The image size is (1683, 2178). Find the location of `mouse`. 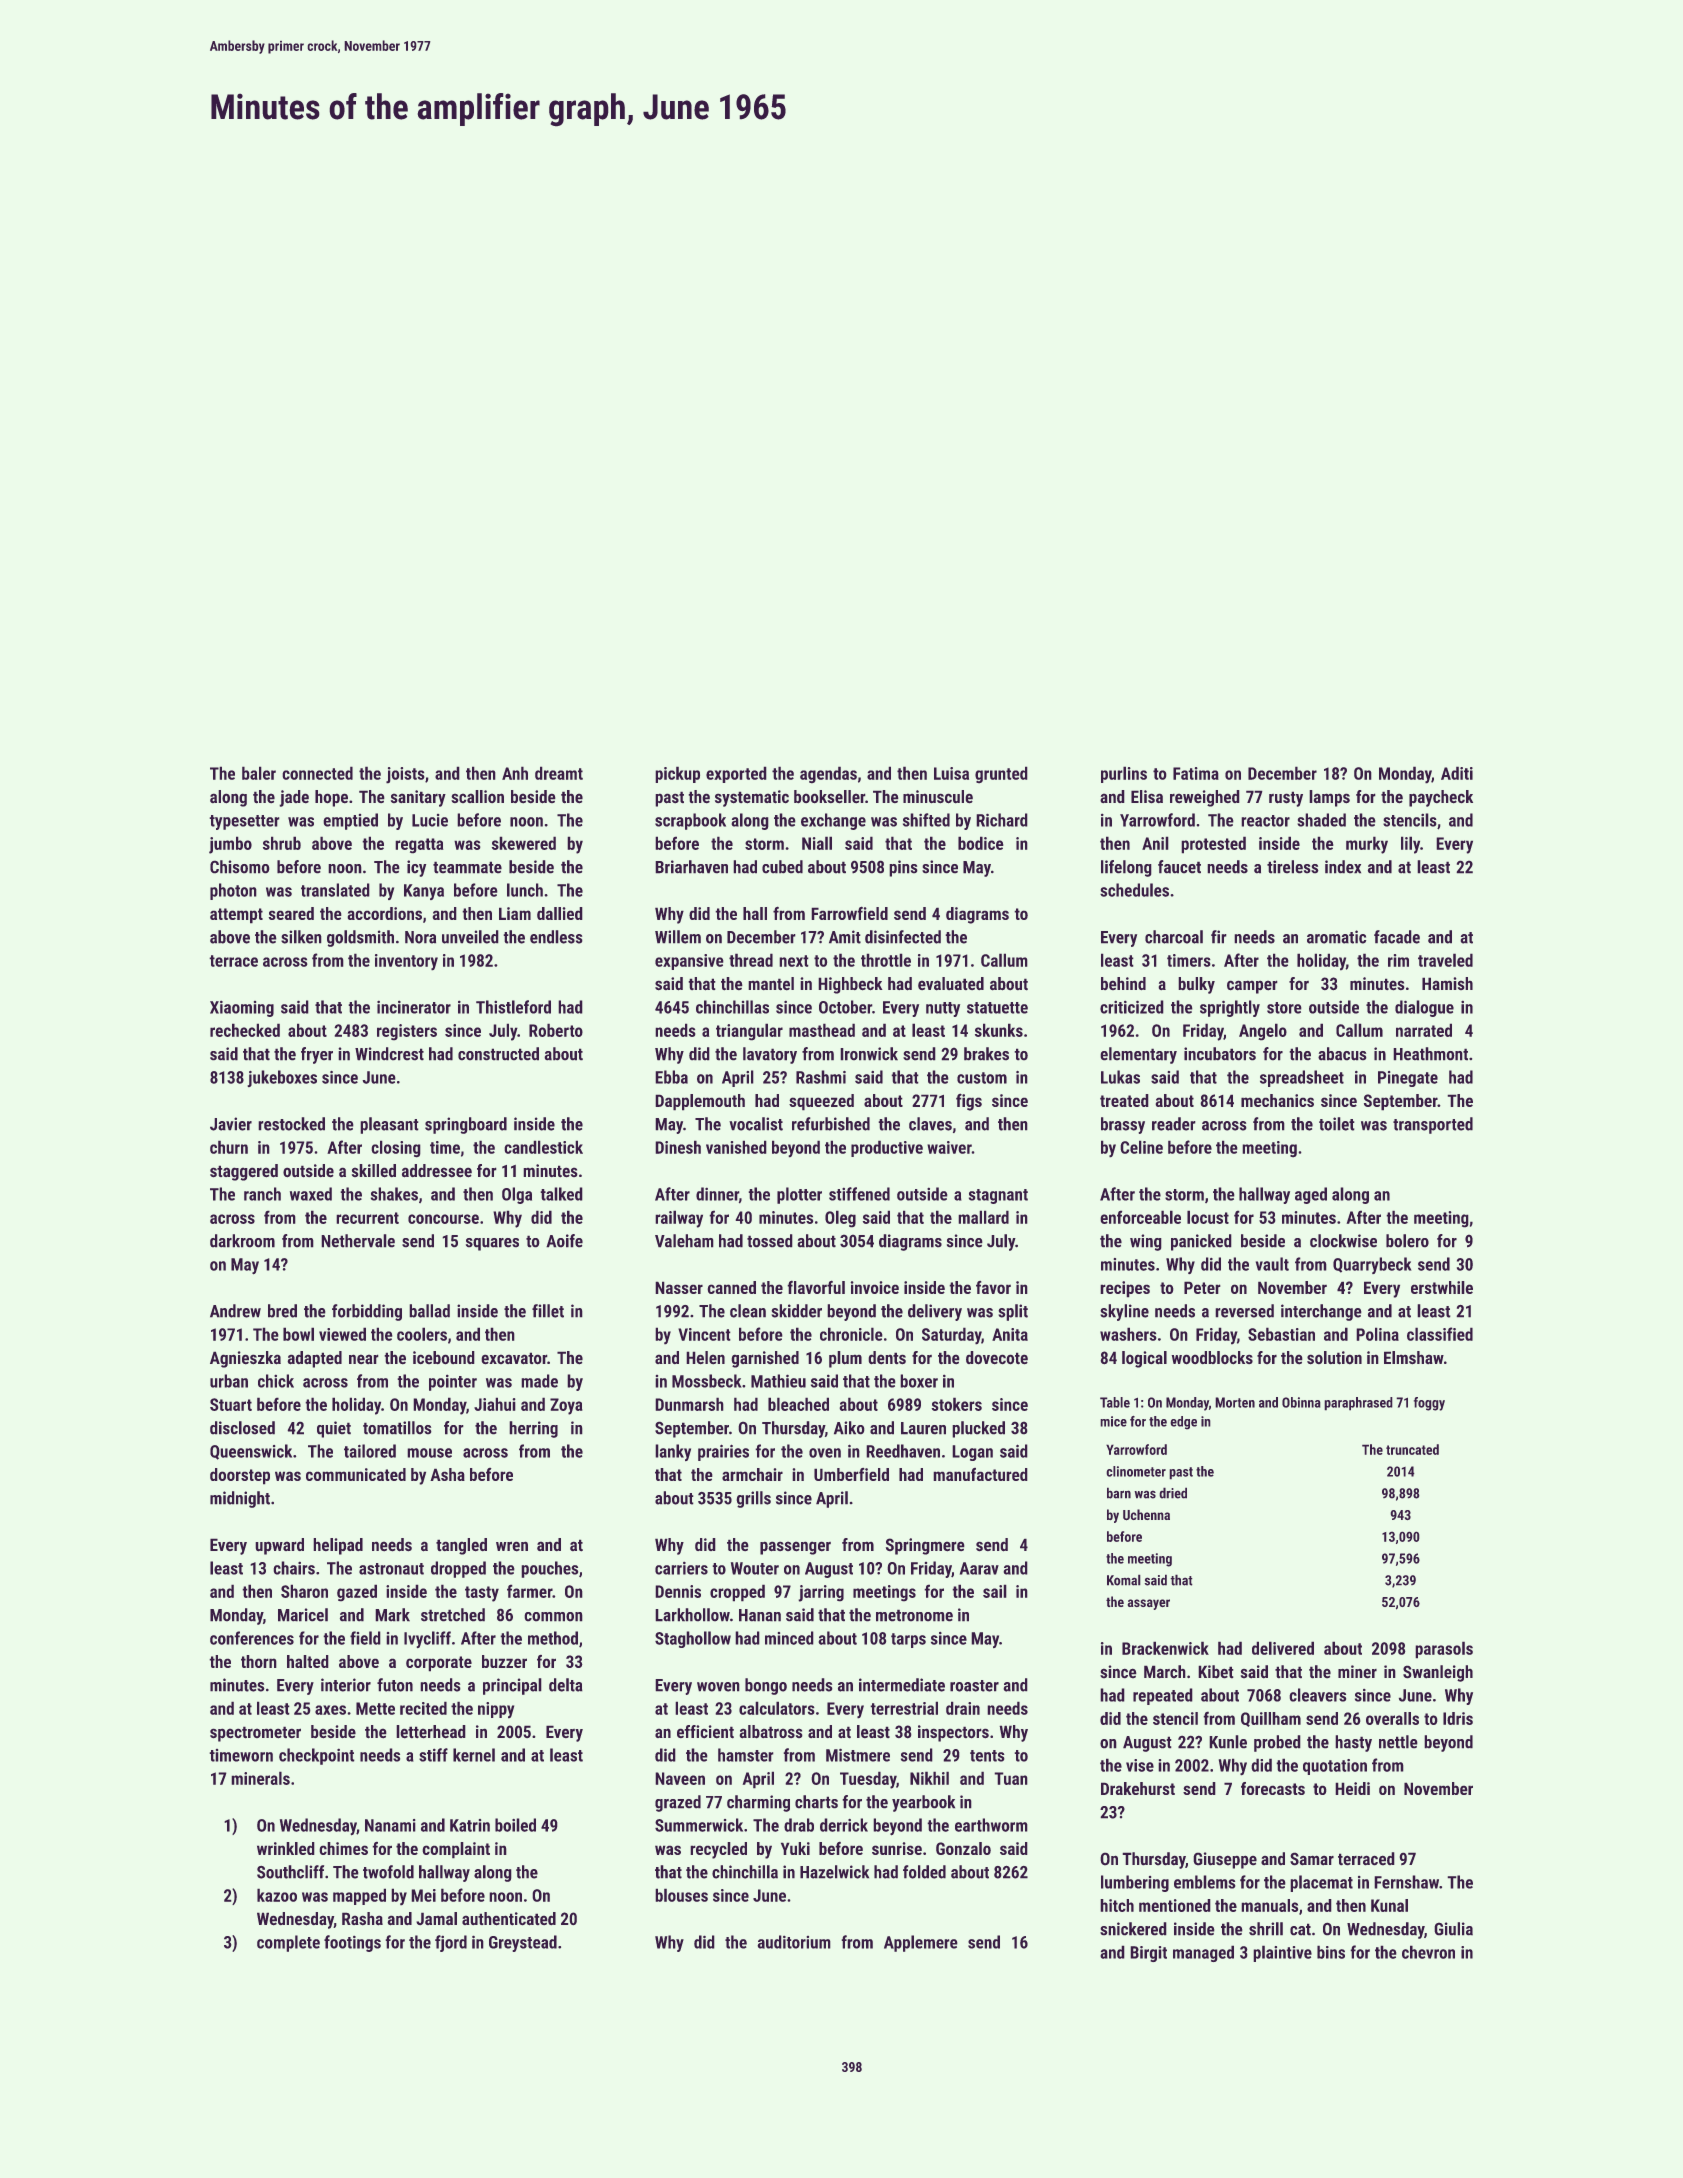

mouse is located at coordinates (429, 1453).
